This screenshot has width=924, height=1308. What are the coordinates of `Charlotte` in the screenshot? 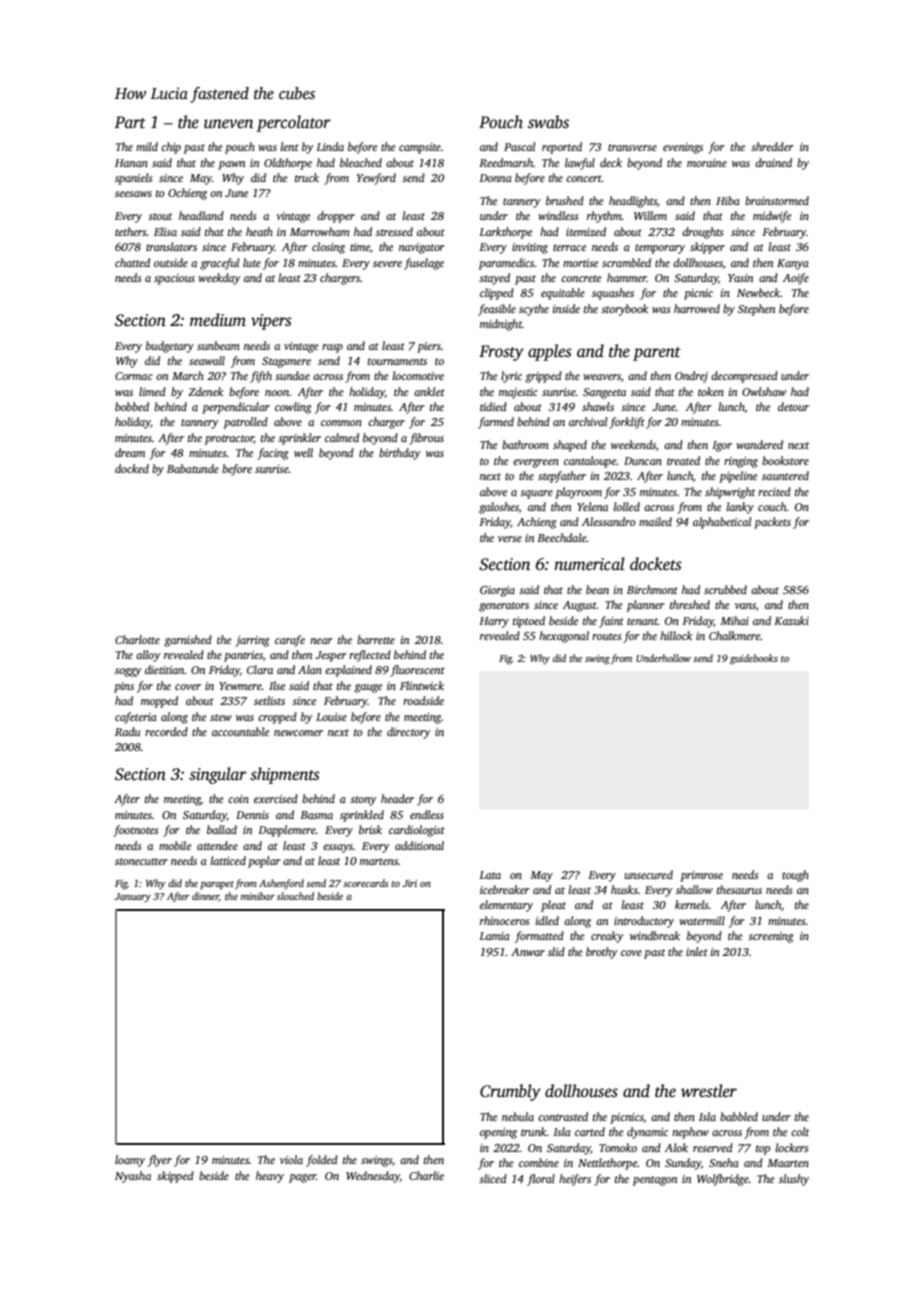 It's located at (137, 639).
